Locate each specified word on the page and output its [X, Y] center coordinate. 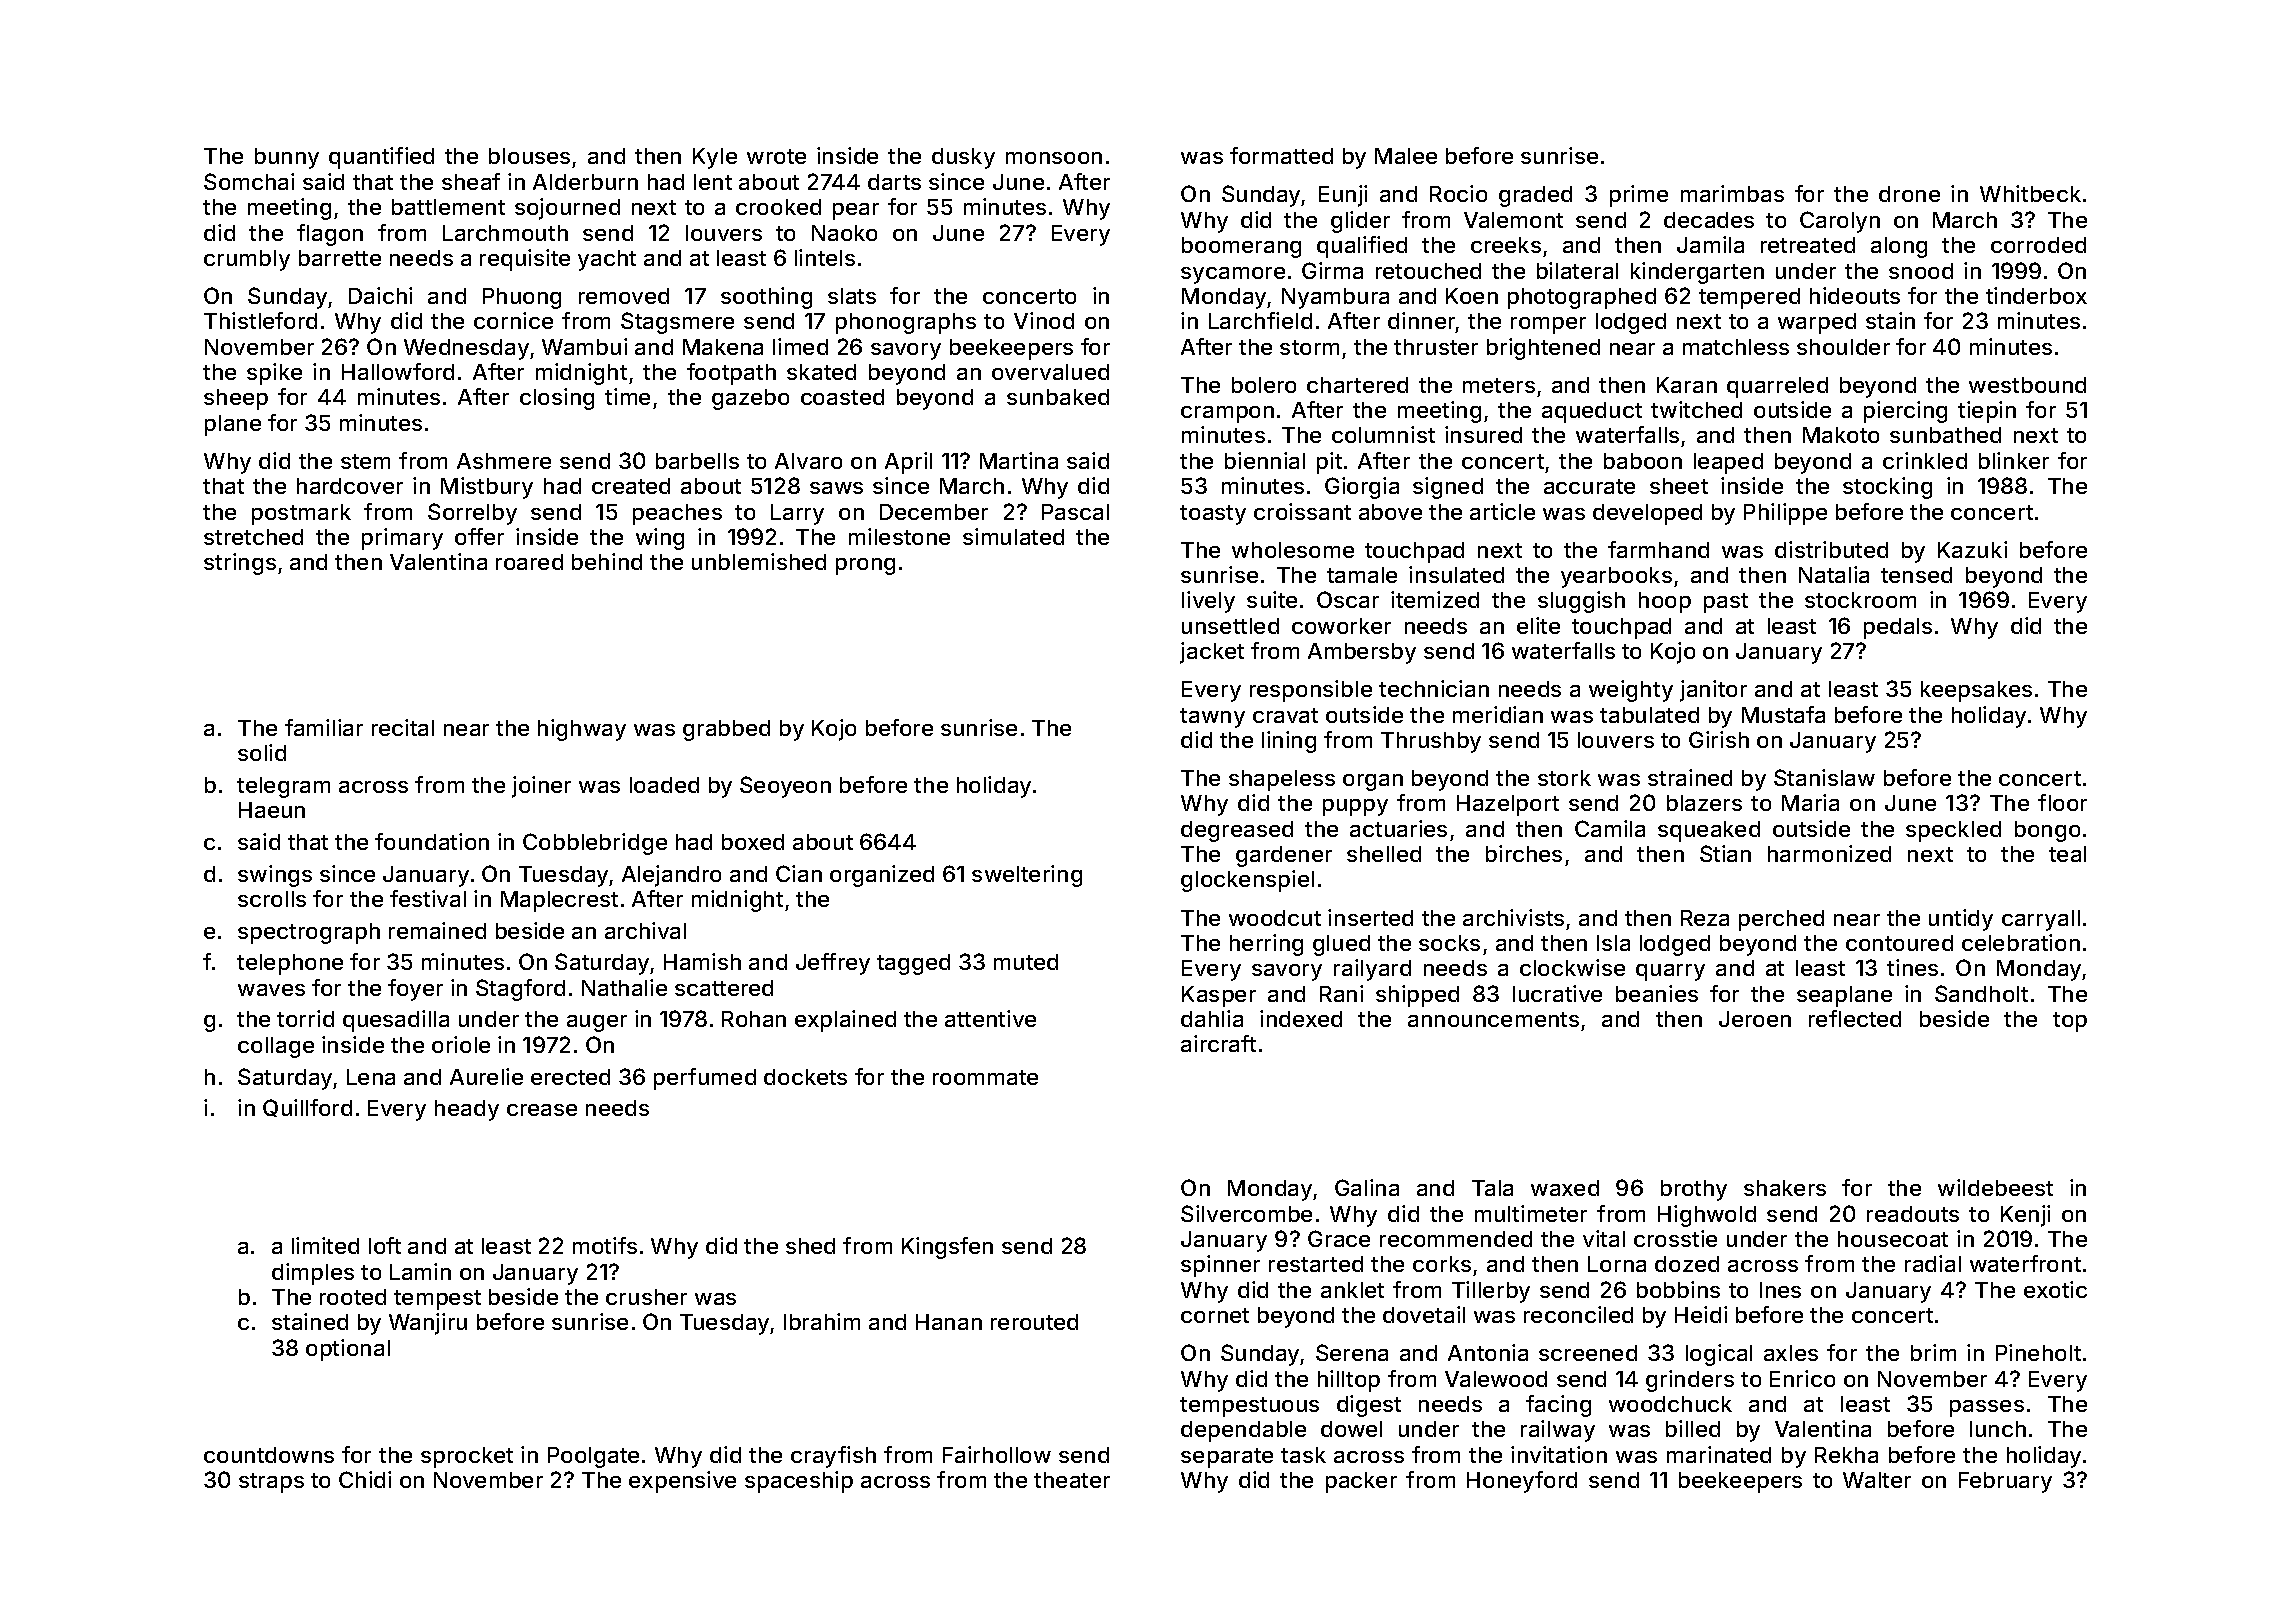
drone [1909, 194]
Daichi [380, 295]
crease [542, 1110]
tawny [1212, 718]
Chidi [365, 1479]
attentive [990, 1018]
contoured [1899, 943]
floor [2062, 802]
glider [1360, 222]
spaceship [799, 1482]
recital [403, 727]
